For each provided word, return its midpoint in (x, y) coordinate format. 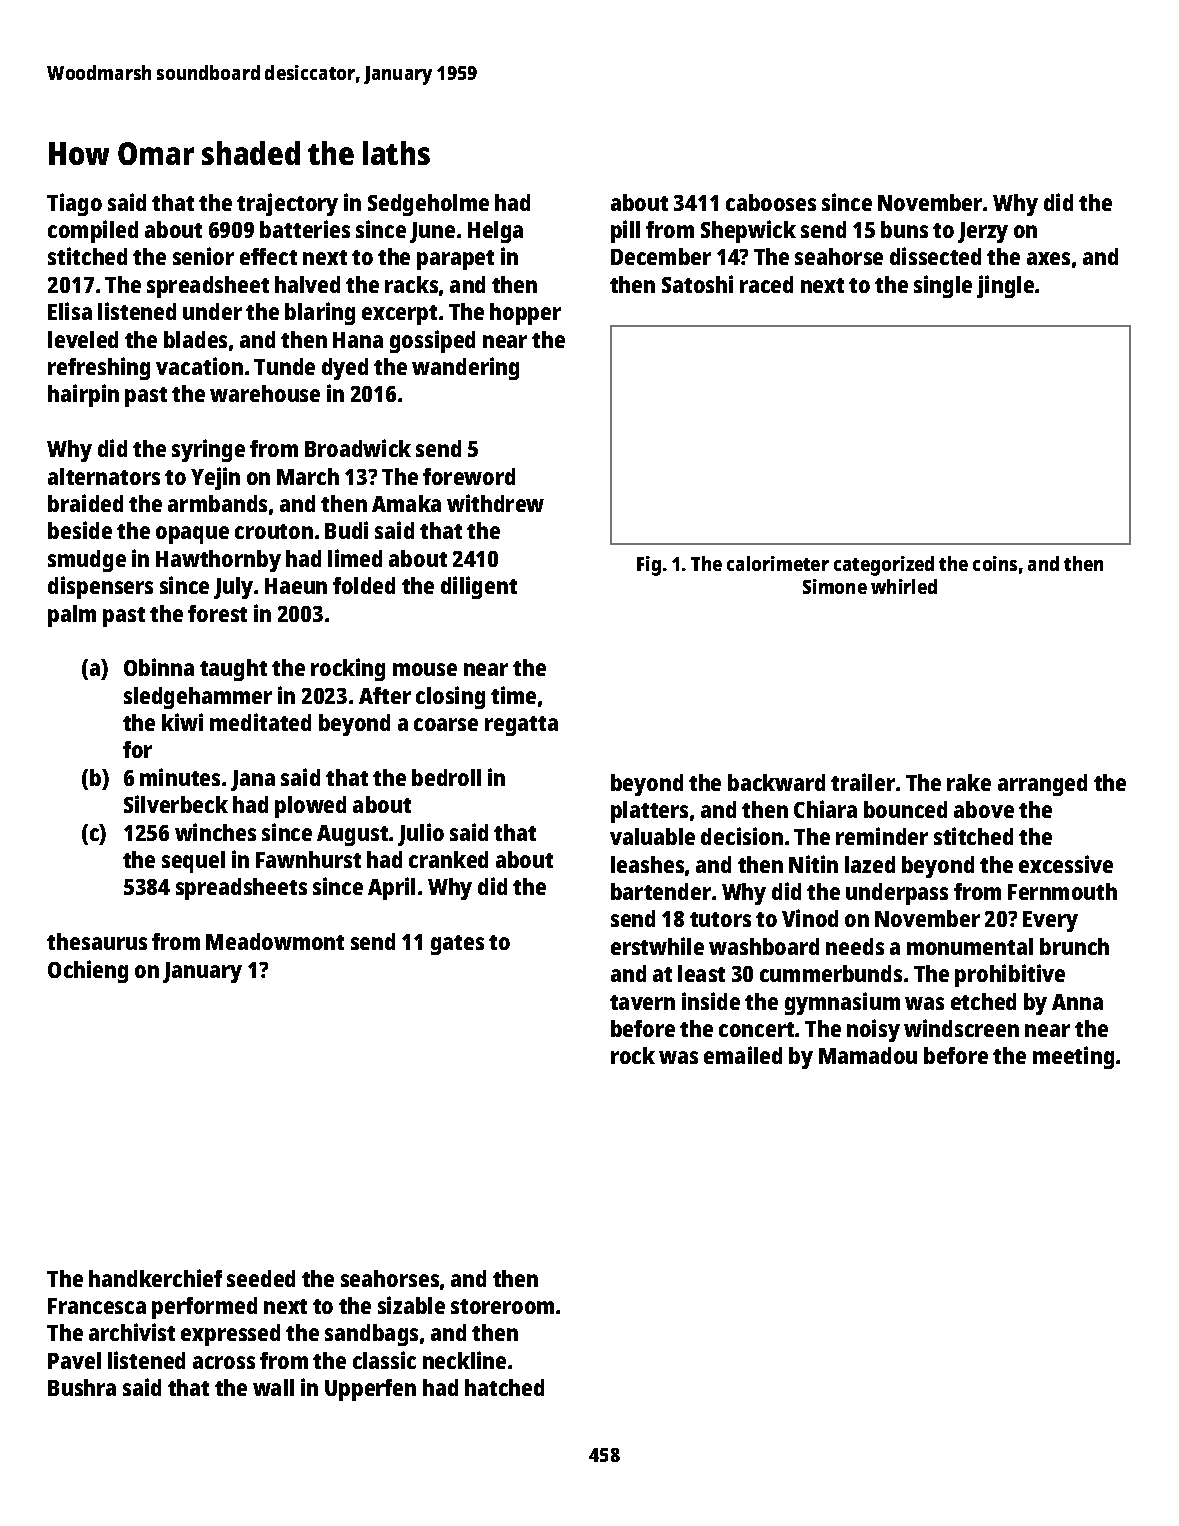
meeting (1073, 1057)
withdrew (495, 503)
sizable (411, 1305)
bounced (905, 809)
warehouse (265, 393)
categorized (884, 566)
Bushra (82, 1387)
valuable (652, 836)
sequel (193, 862)
